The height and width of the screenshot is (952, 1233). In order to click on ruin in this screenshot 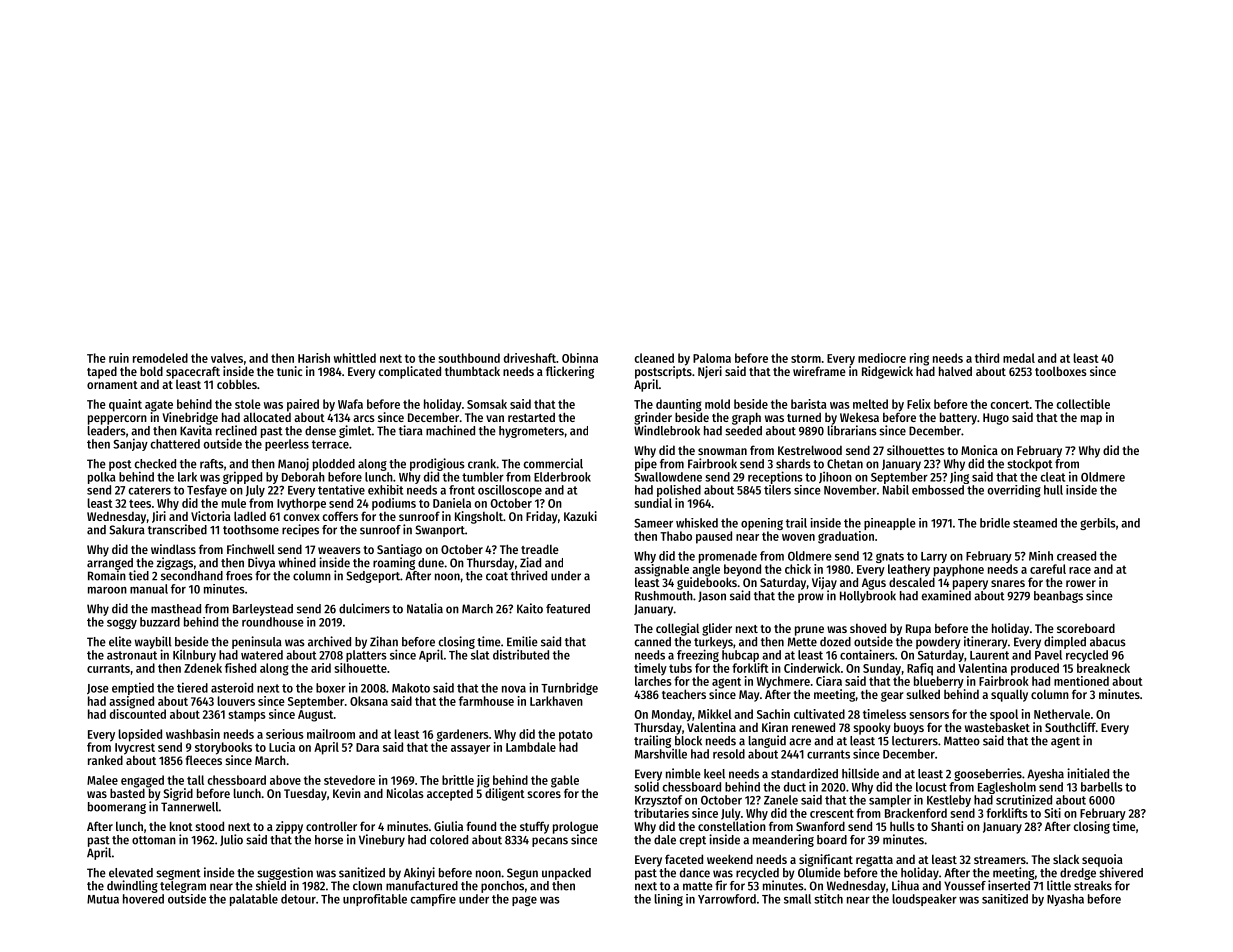, I will do `click(119, 358)`.
